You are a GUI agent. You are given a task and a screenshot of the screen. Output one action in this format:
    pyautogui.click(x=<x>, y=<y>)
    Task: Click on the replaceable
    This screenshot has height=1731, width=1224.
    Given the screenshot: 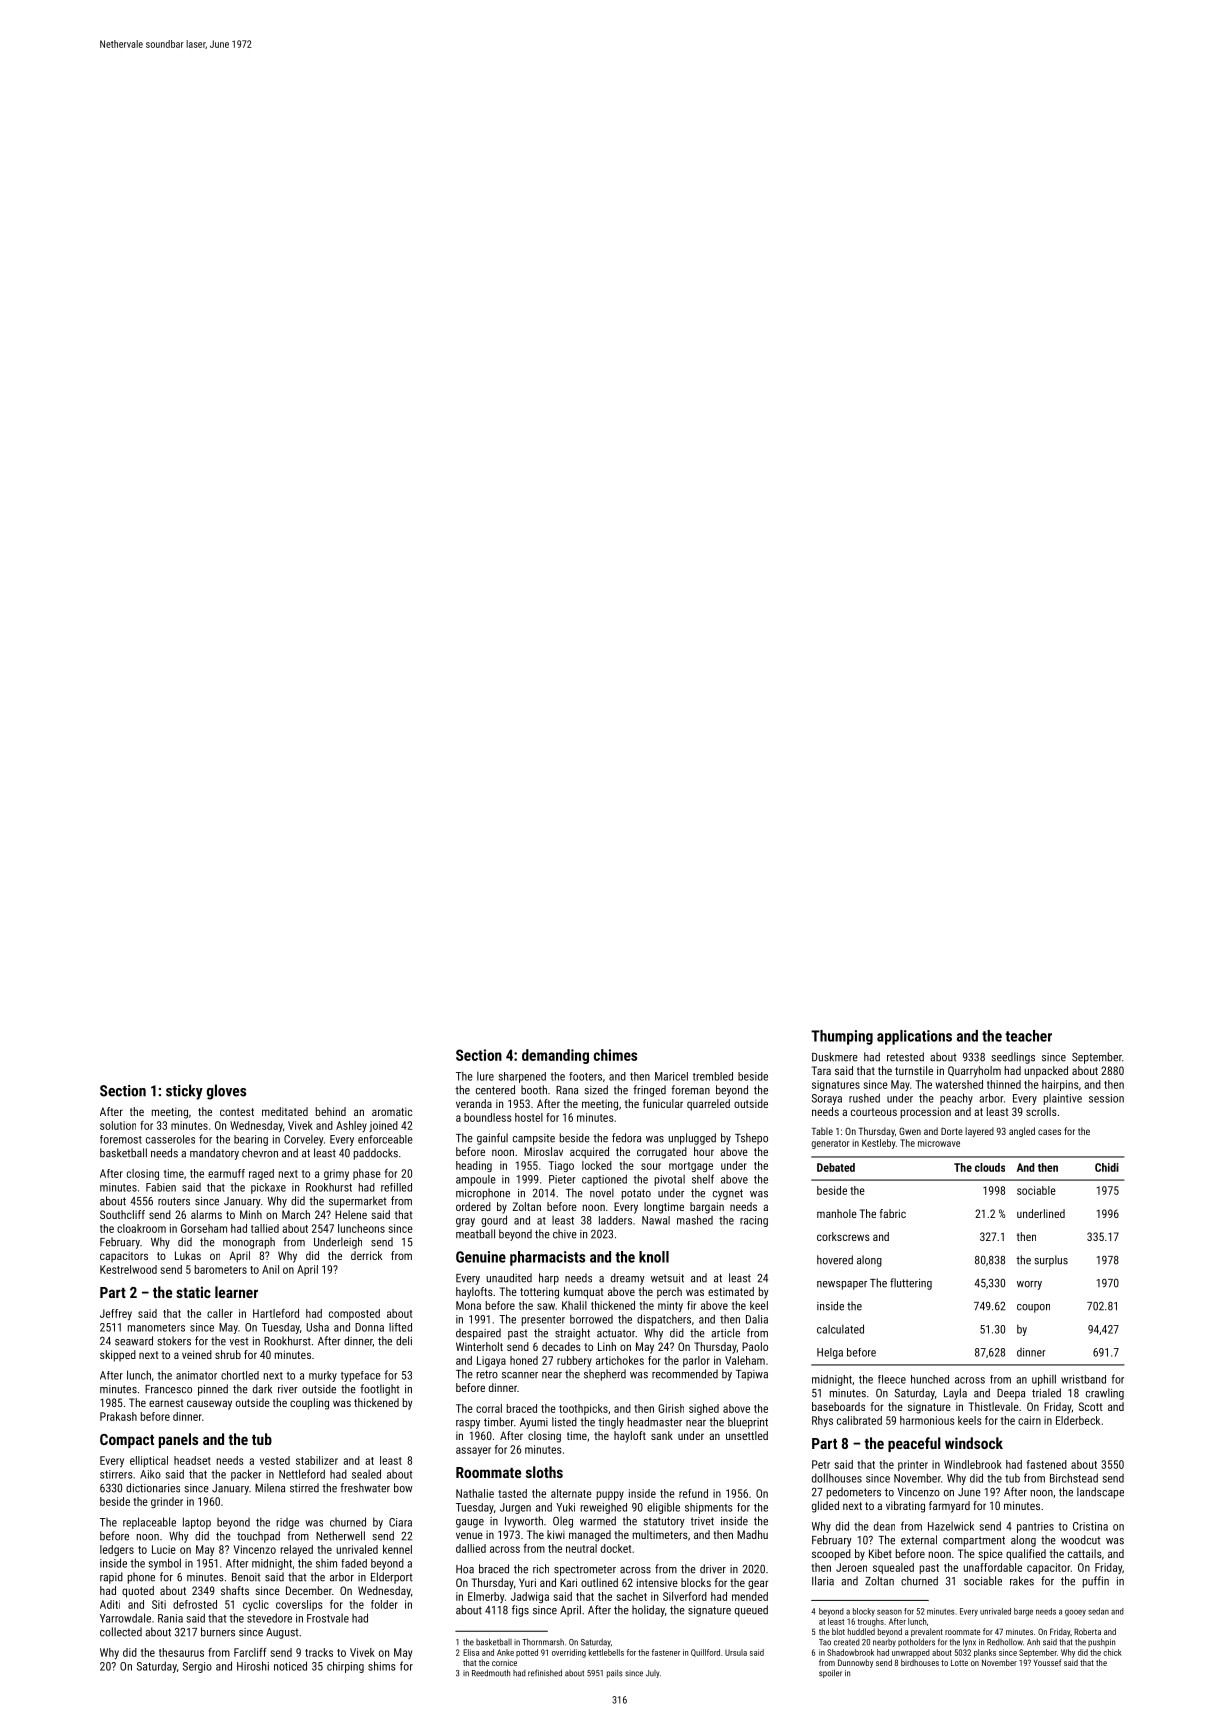 What is the action you would take?
    pyautogui.click(x=149, y=1523)
